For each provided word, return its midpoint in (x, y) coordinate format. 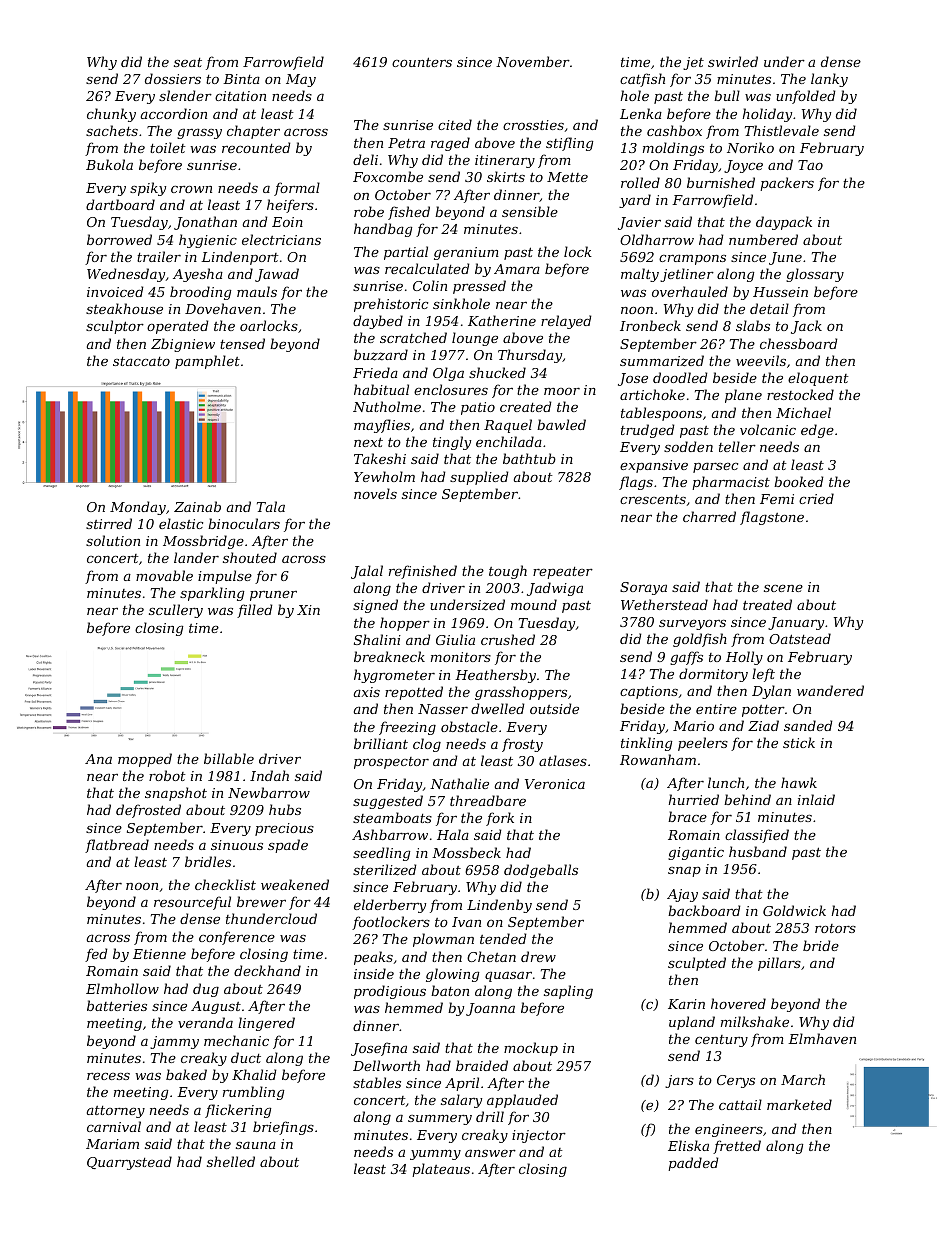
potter (763, 711)
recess (108, 1076)
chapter (253, 132)
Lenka (641, 113)
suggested (388, 802)
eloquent (818, 379)
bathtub (529, 458)
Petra (406, 143)
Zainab (197, 506)
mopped (145, 760)
